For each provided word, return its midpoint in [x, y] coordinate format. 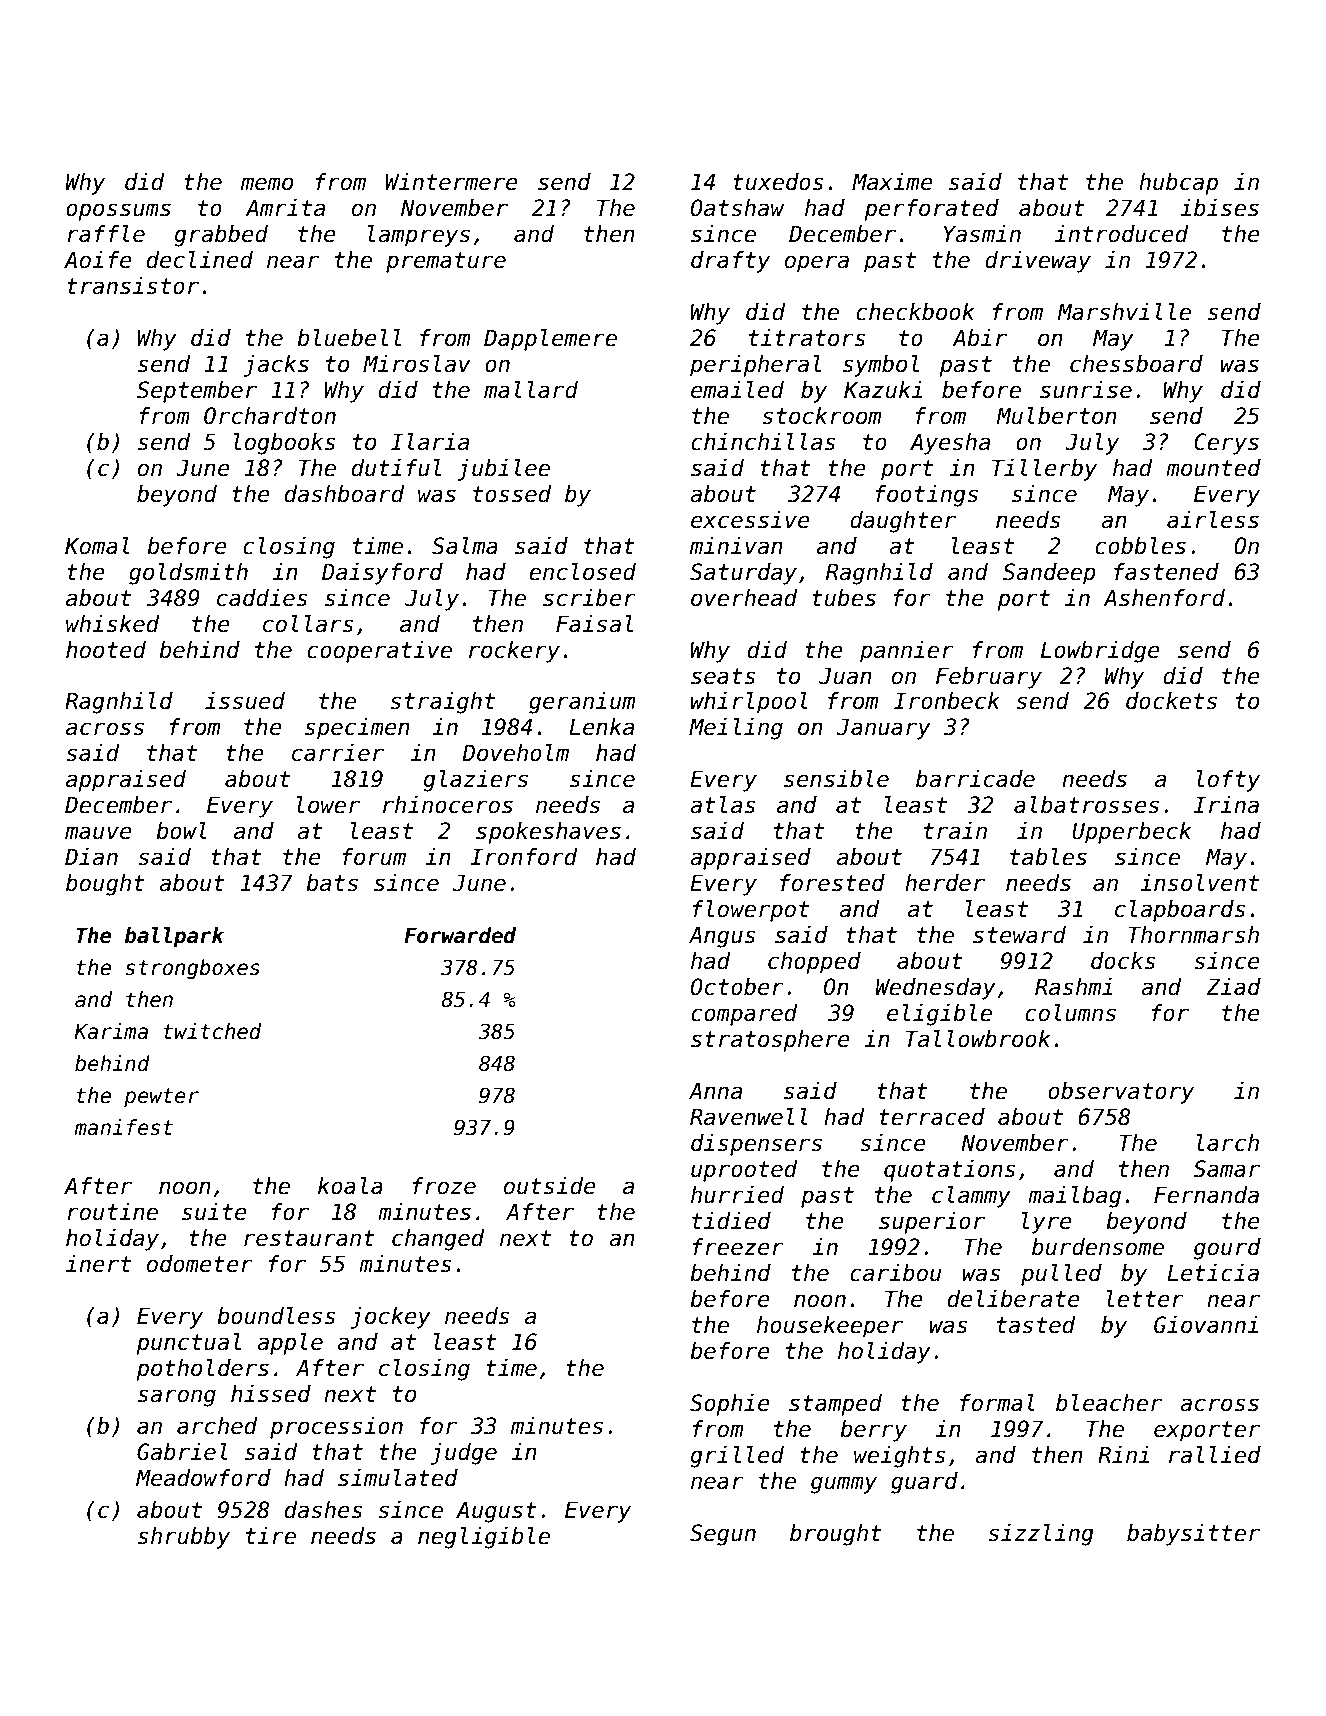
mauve [98, 833]
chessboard [1136, 364]
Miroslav [417, 364]
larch [1228, 1143]
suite [214, 1212]
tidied [731, 1221]
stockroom [821, 416]
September [197, 392]
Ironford [524, 857]
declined [200, 260]
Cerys [1226, 444]
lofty [1228, 781]
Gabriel [182, 1452]
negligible [484, 1538]
